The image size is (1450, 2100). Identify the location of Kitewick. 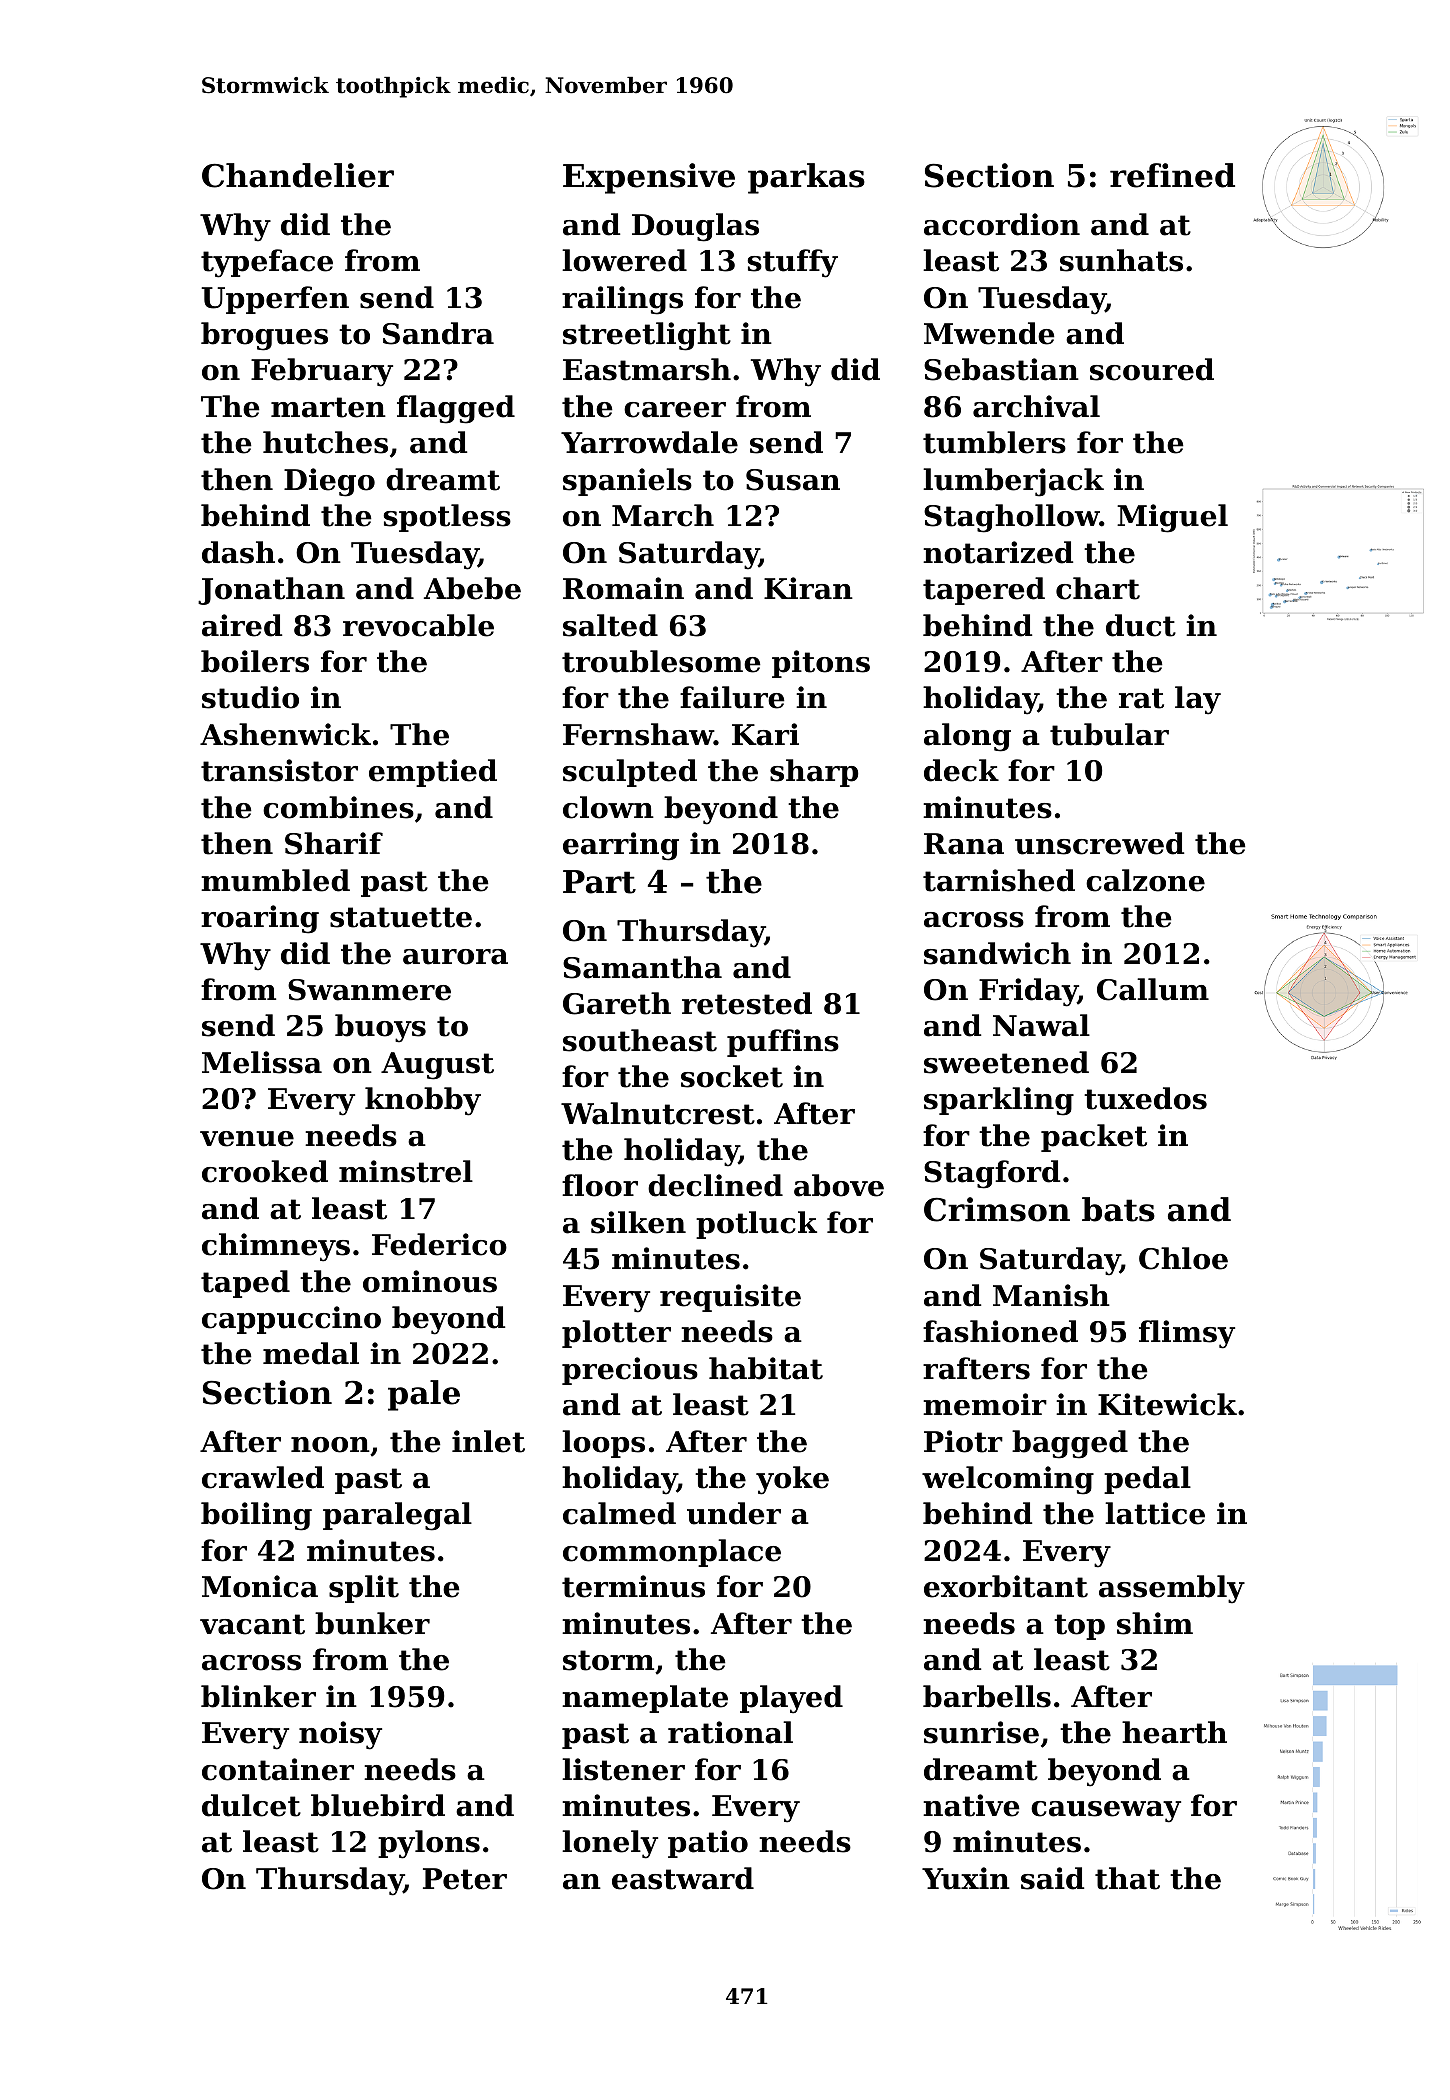
(1167, 1404).
